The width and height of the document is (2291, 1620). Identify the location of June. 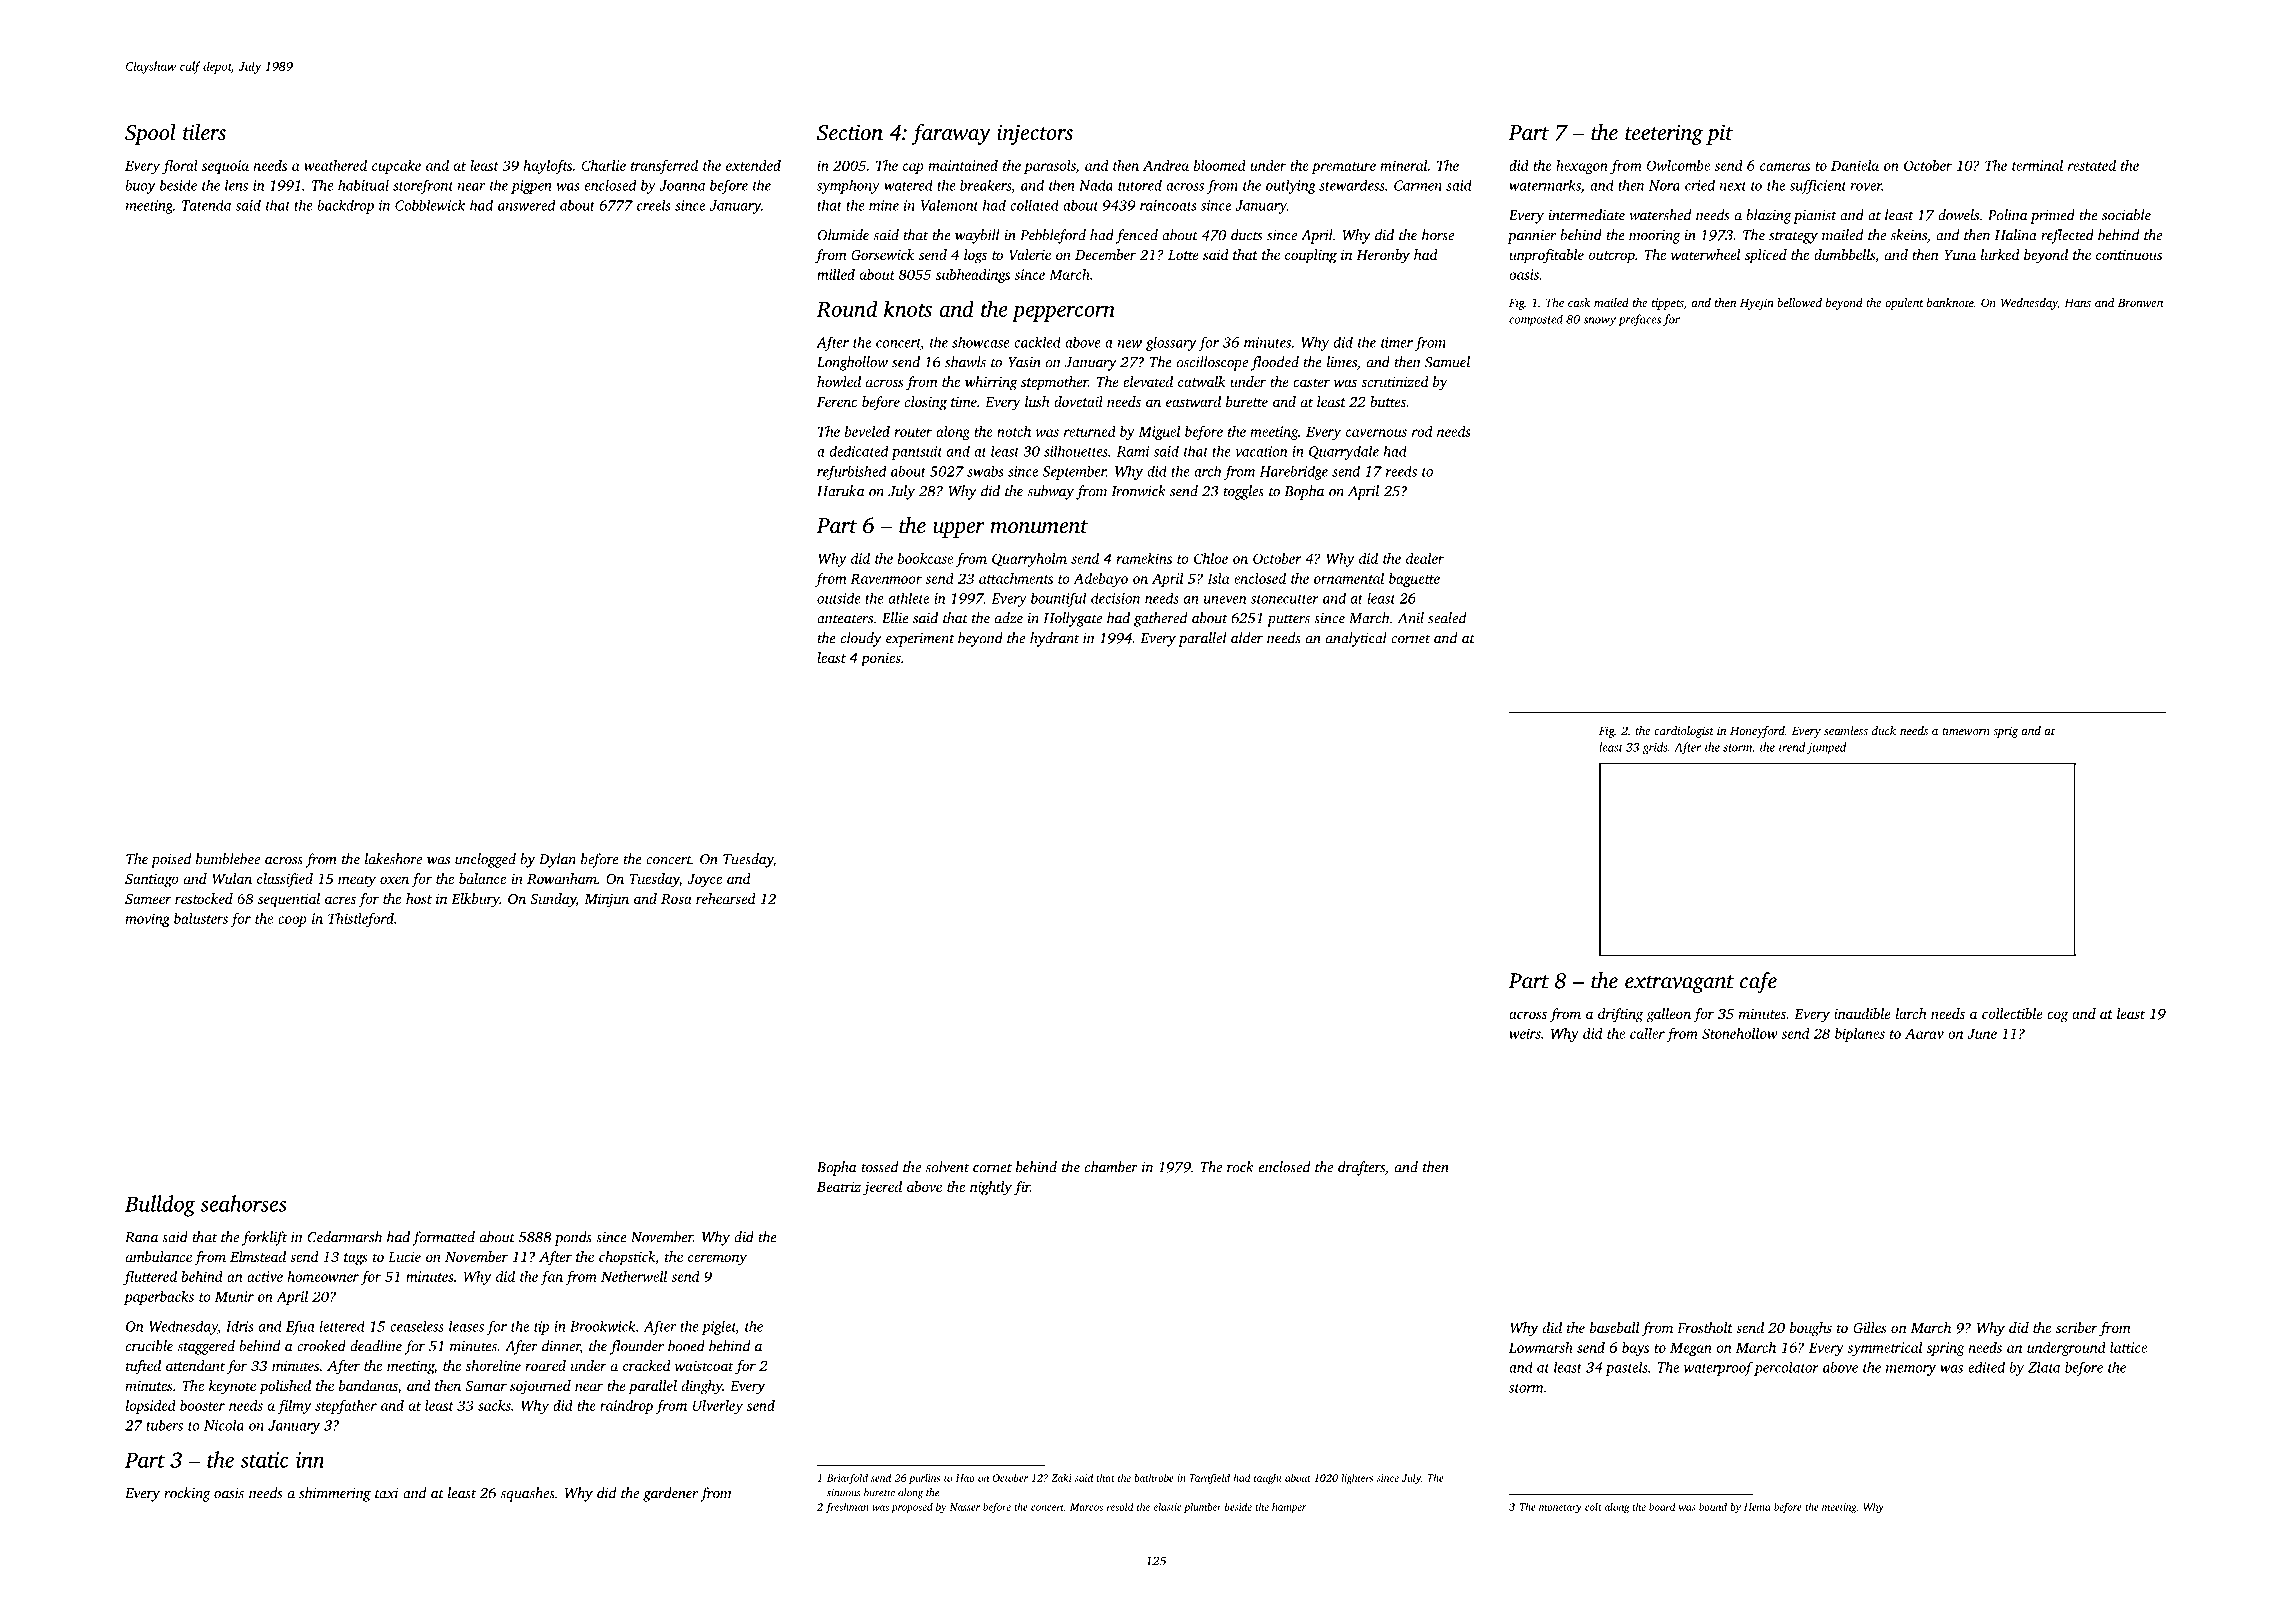
(1982, 1033).
